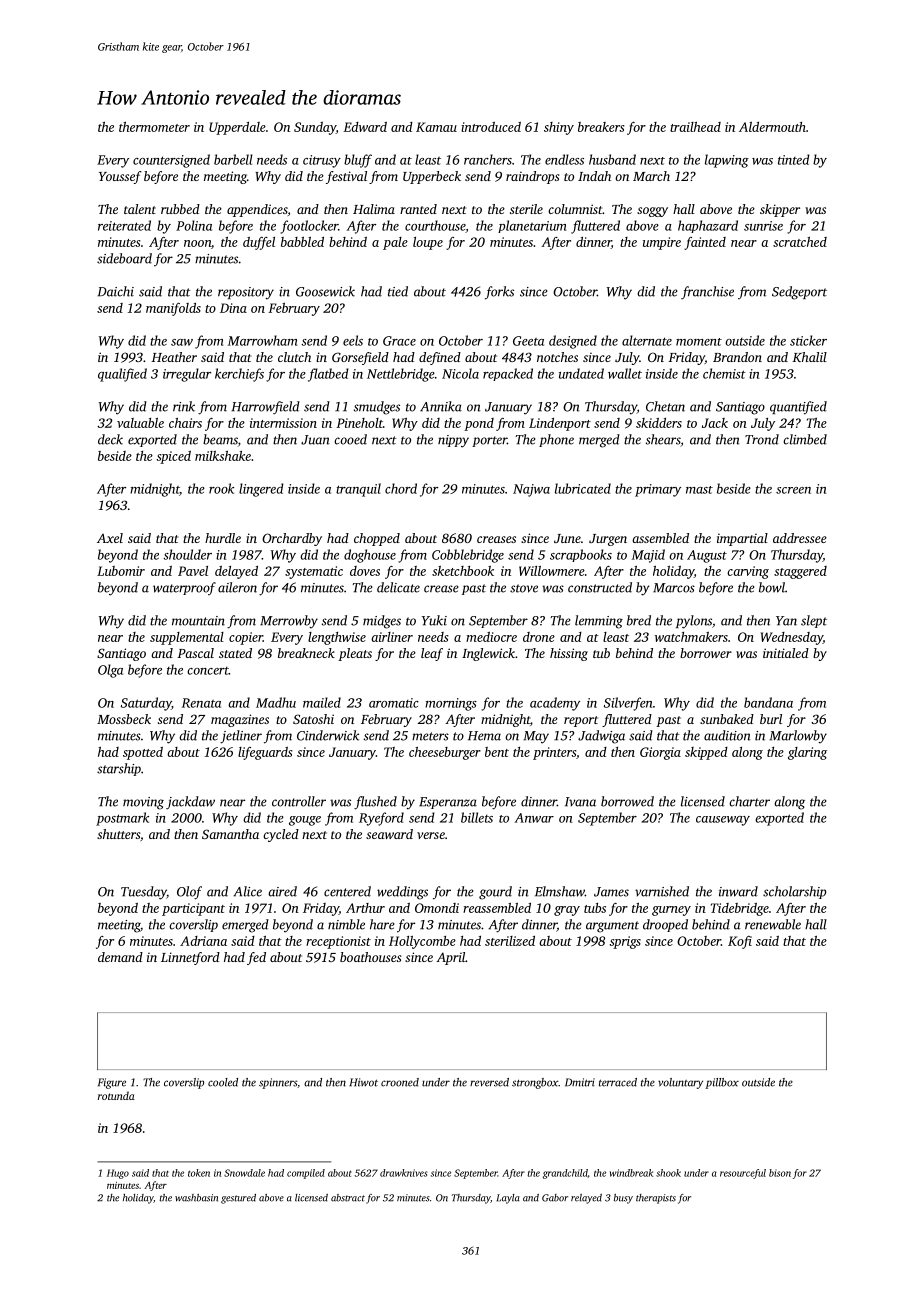 This document has width=924, height=1308. I want to click on Madhu, so click(276, 702).
